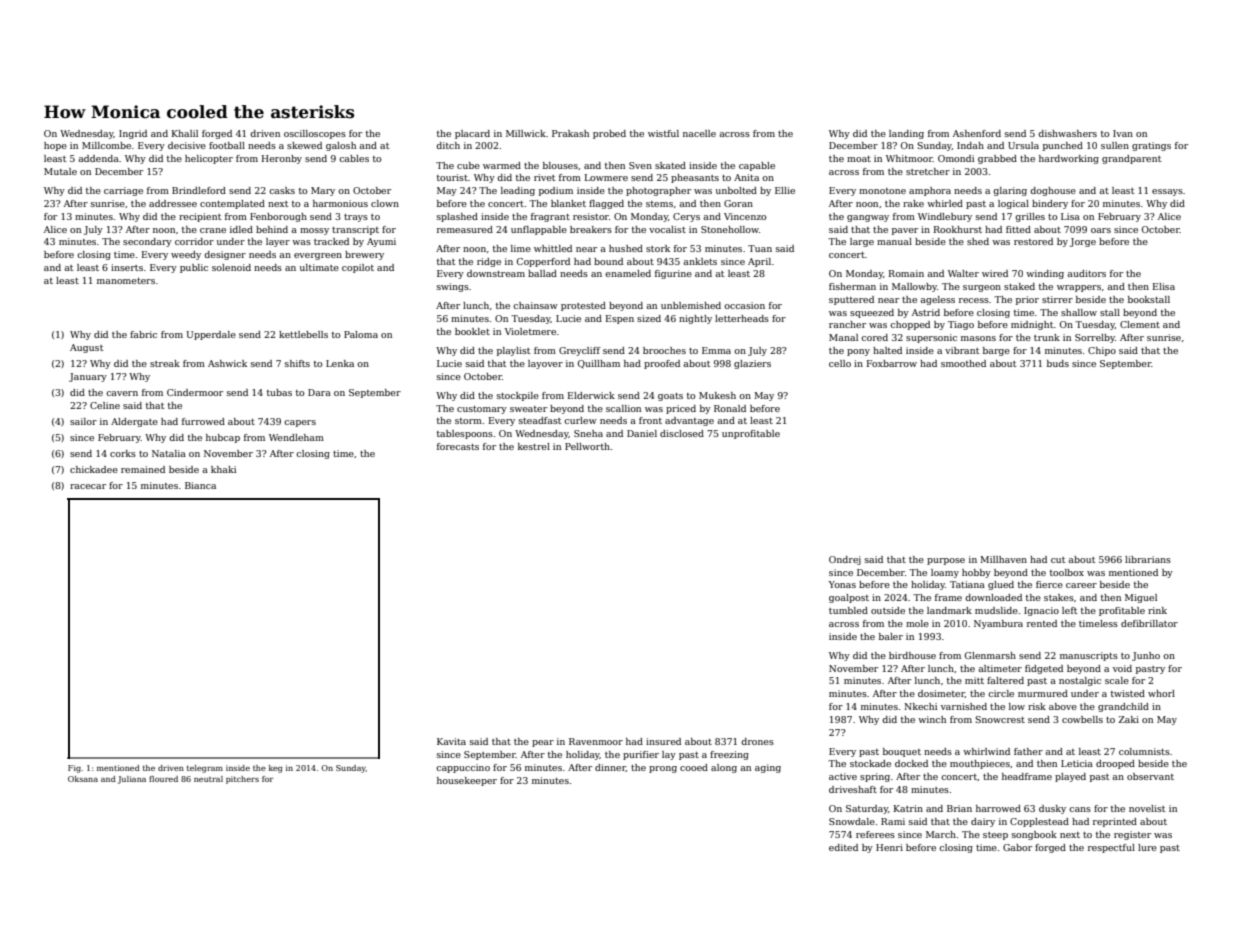 The height and width of the page is (952, 1233). Describe the element at coordinates (275, 769) in the page. I see `keg` at that location.
